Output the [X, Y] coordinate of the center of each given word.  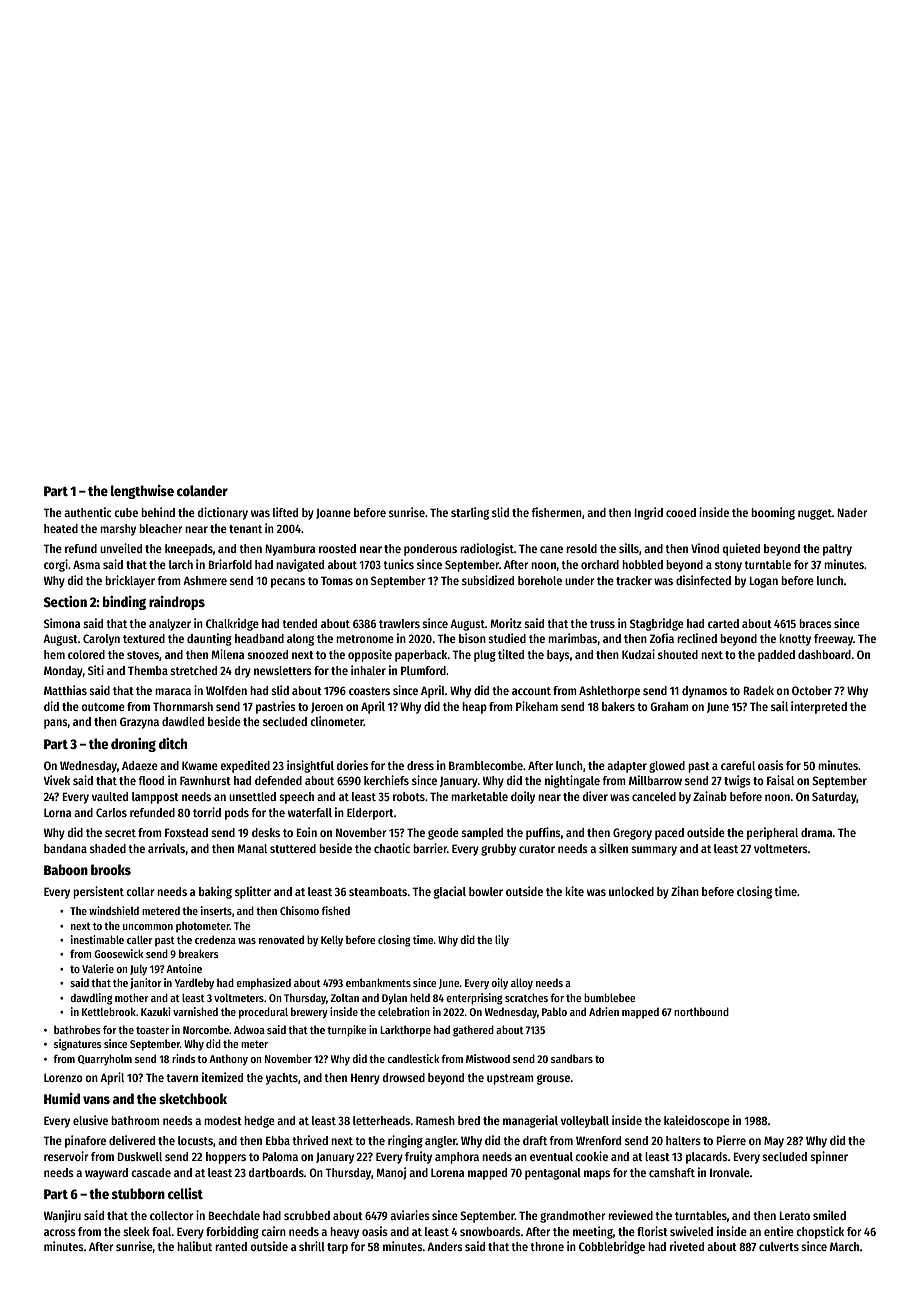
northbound [701, 1011]
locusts [195, 1140]
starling [470, 513]
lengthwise [142, 492]
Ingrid [648, 513]
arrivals [166, 848]
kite [574, 891]
